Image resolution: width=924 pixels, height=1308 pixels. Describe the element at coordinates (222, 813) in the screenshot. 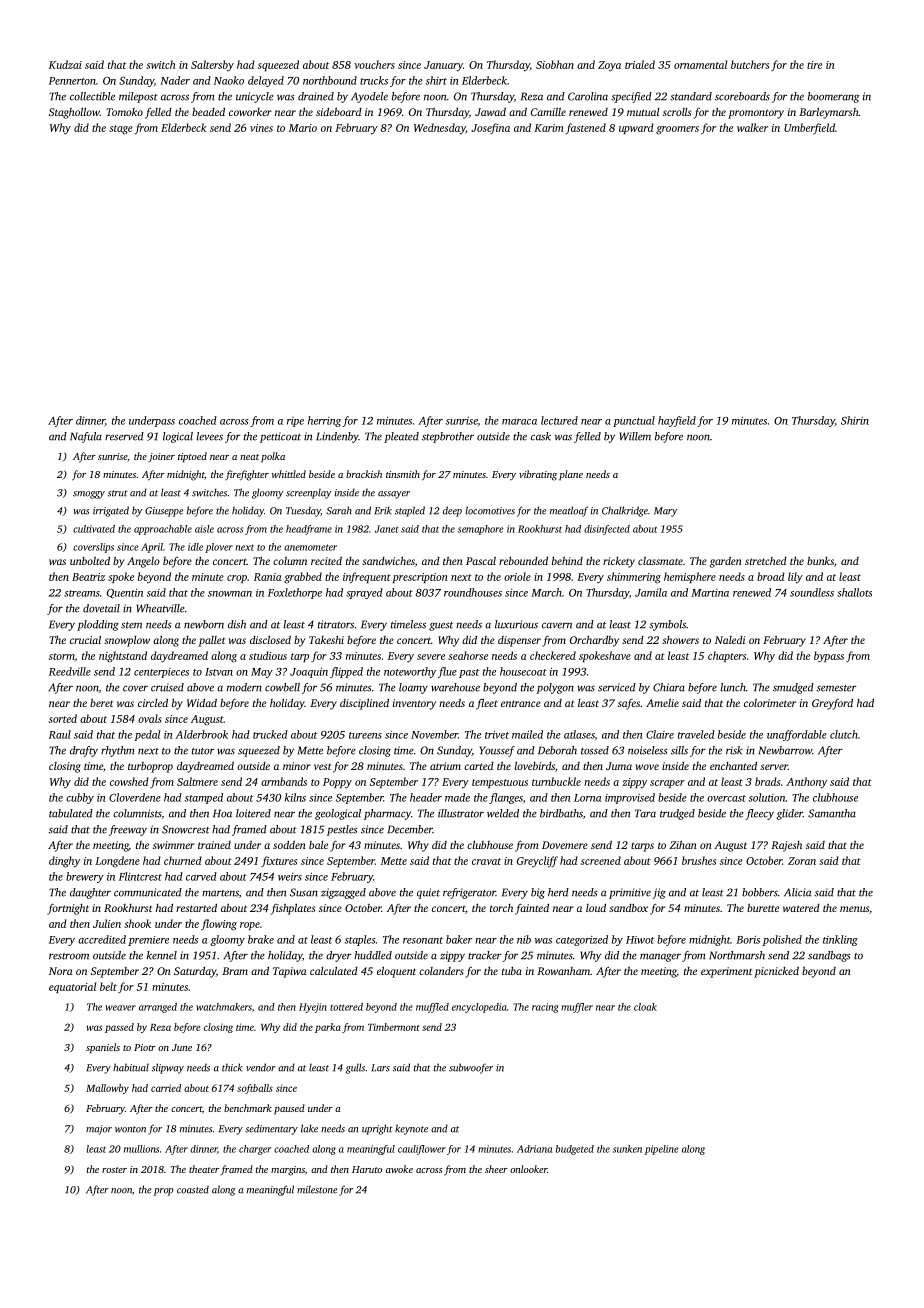

I see `Hoa` at that location.
